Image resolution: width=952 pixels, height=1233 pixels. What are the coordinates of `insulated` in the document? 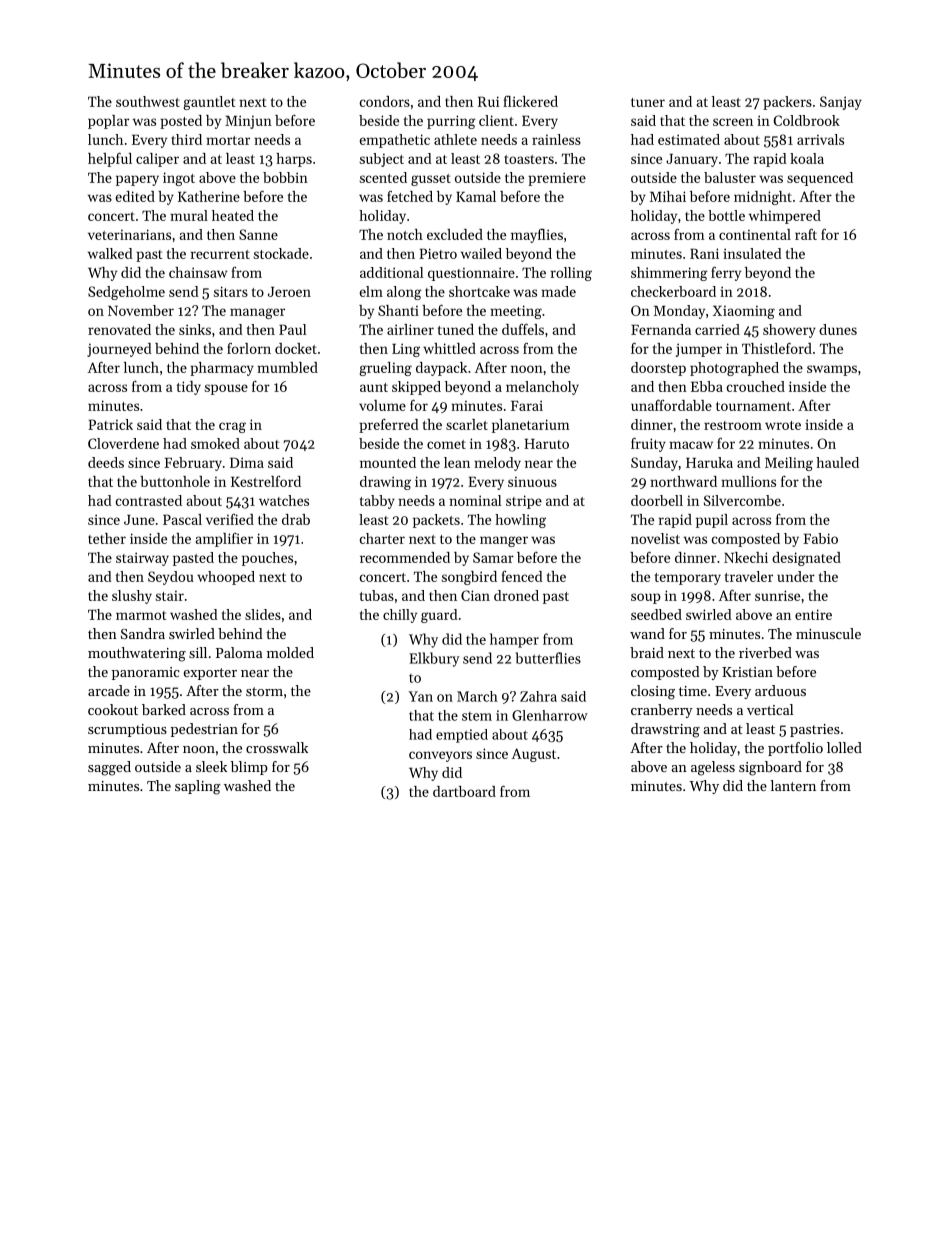 It's located at (752, 253).
